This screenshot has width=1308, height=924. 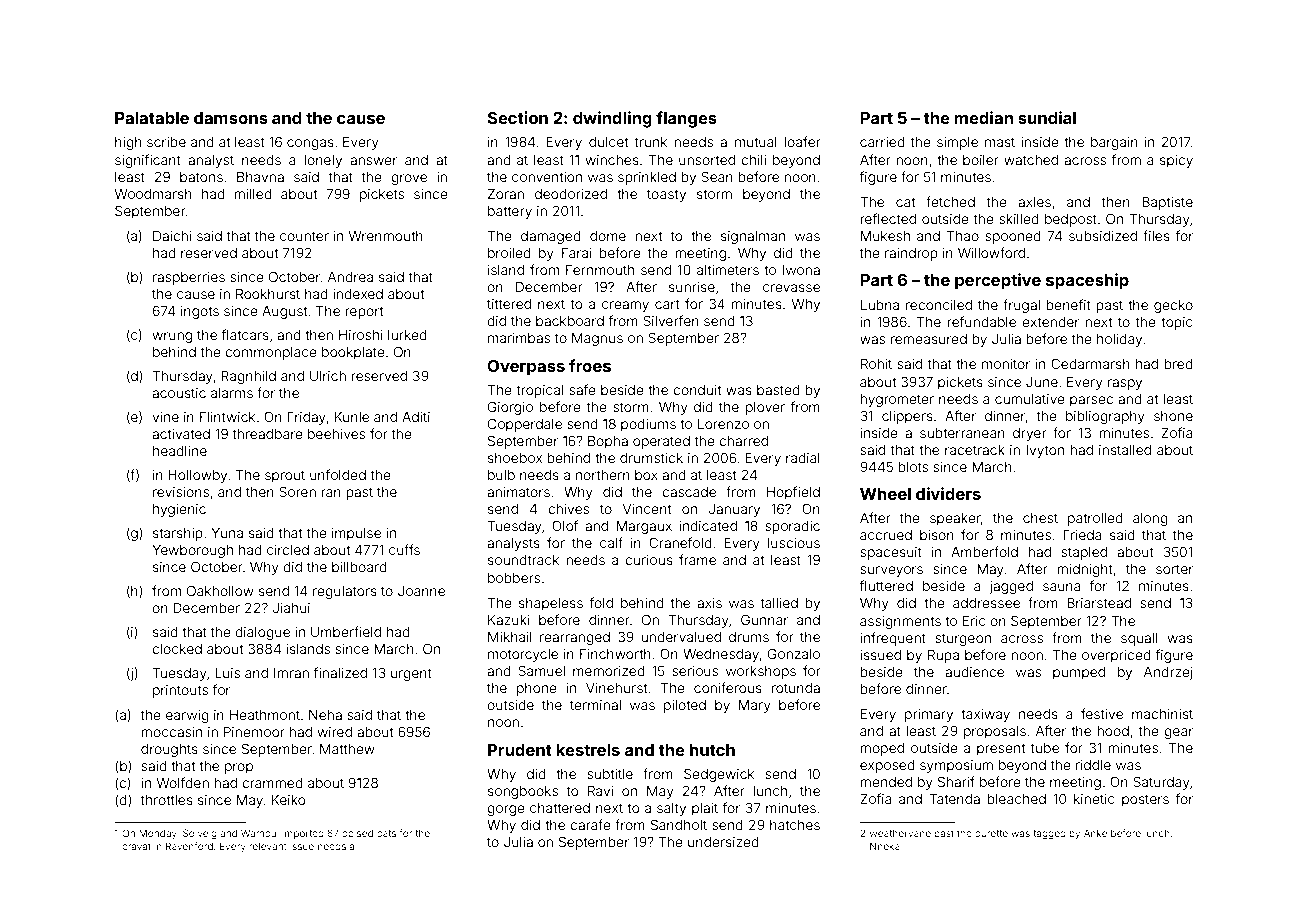 What do you see at coordinates (882, 142) in the screenshot?
I see `carried` at bounding box center [882, 142].
